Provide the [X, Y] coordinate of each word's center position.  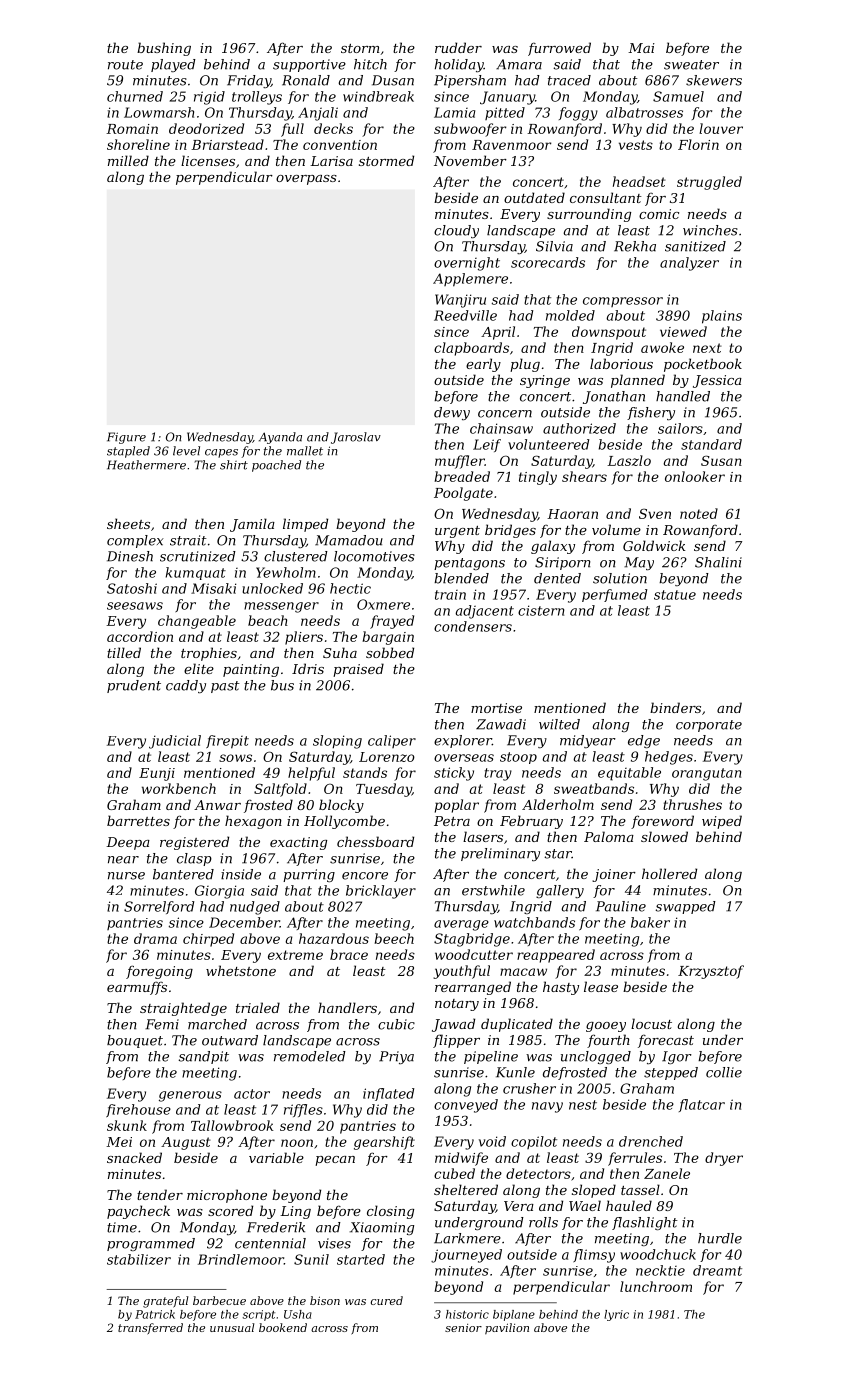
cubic [396, 1024]
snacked [134, 1157]
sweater [691, 65]
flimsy [594, 1256]
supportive [309, 65]
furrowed [559, 49]
